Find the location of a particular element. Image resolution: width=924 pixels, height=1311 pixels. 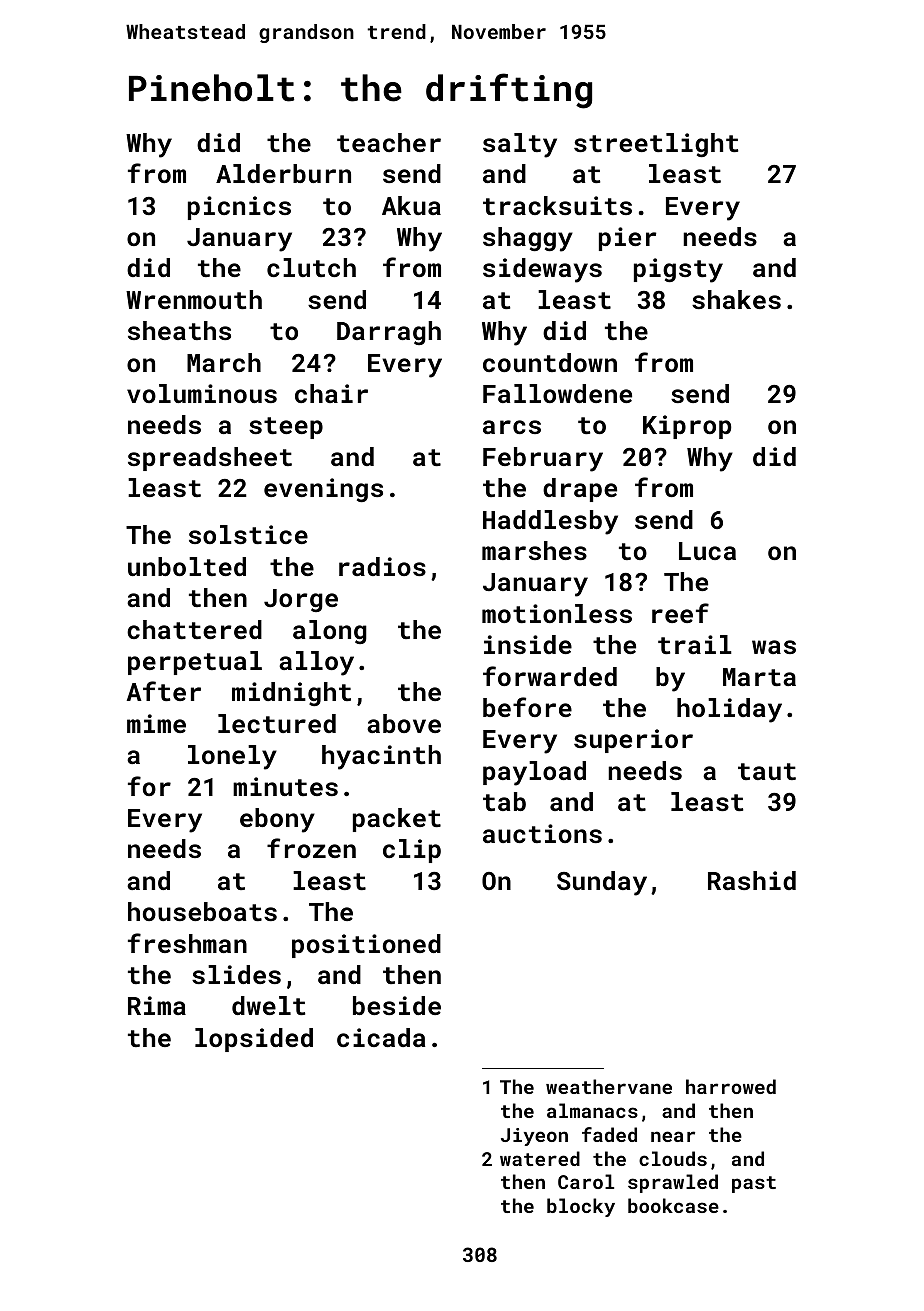

spreadsheet is located at coordinates (210, 459).
